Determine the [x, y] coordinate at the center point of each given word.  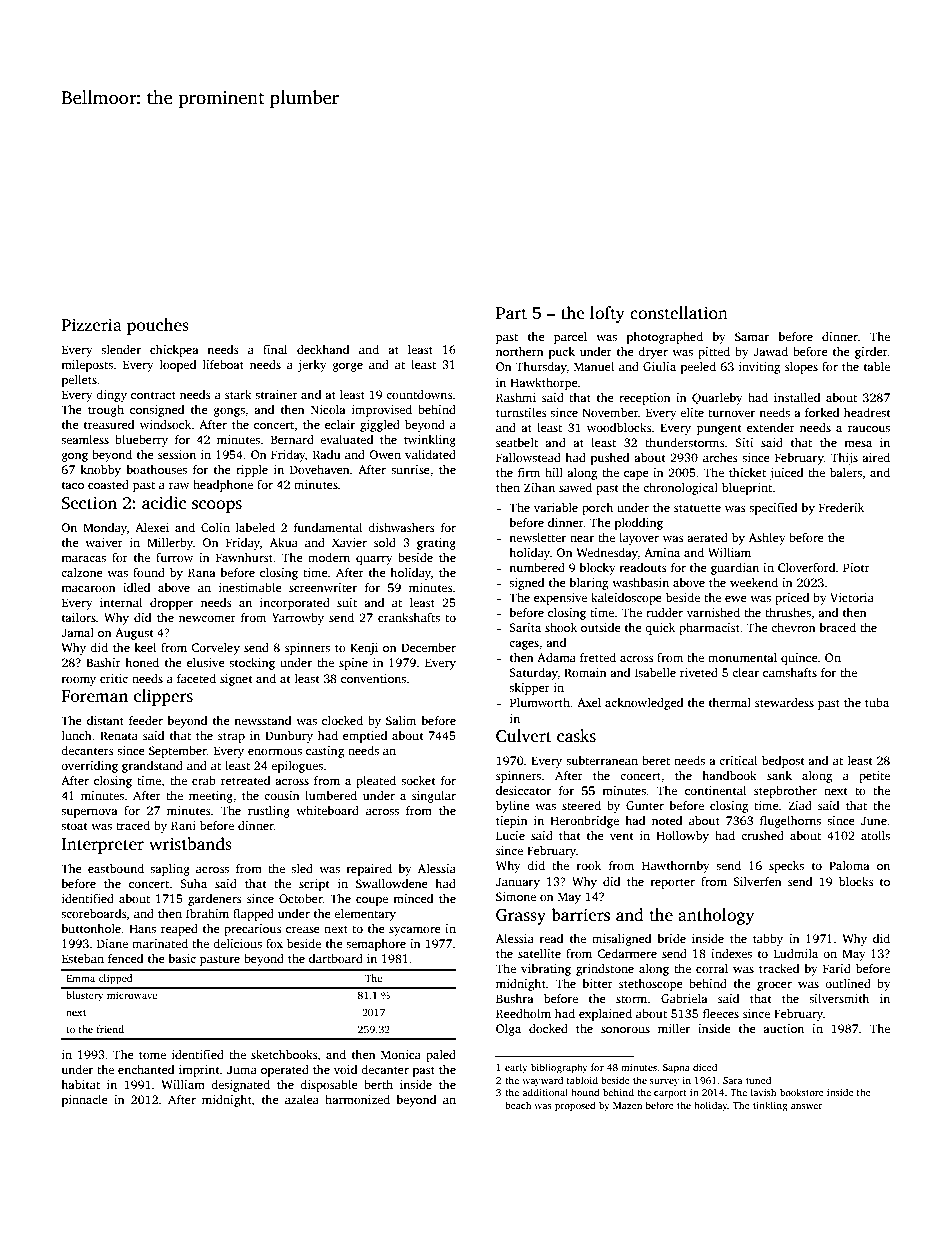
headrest [867, 412]
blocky [597, 569]
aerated [707, 537]
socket [418, 780]
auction [783, 1028]
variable [556, 507]
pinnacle [85, 1101]
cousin [282, 795]
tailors [79, 617]
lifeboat [223, 364]
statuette [697, 508]
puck [562, 353]
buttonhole [91, 928]
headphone [223, 486]
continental [715, 790]
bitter [597, 983]
